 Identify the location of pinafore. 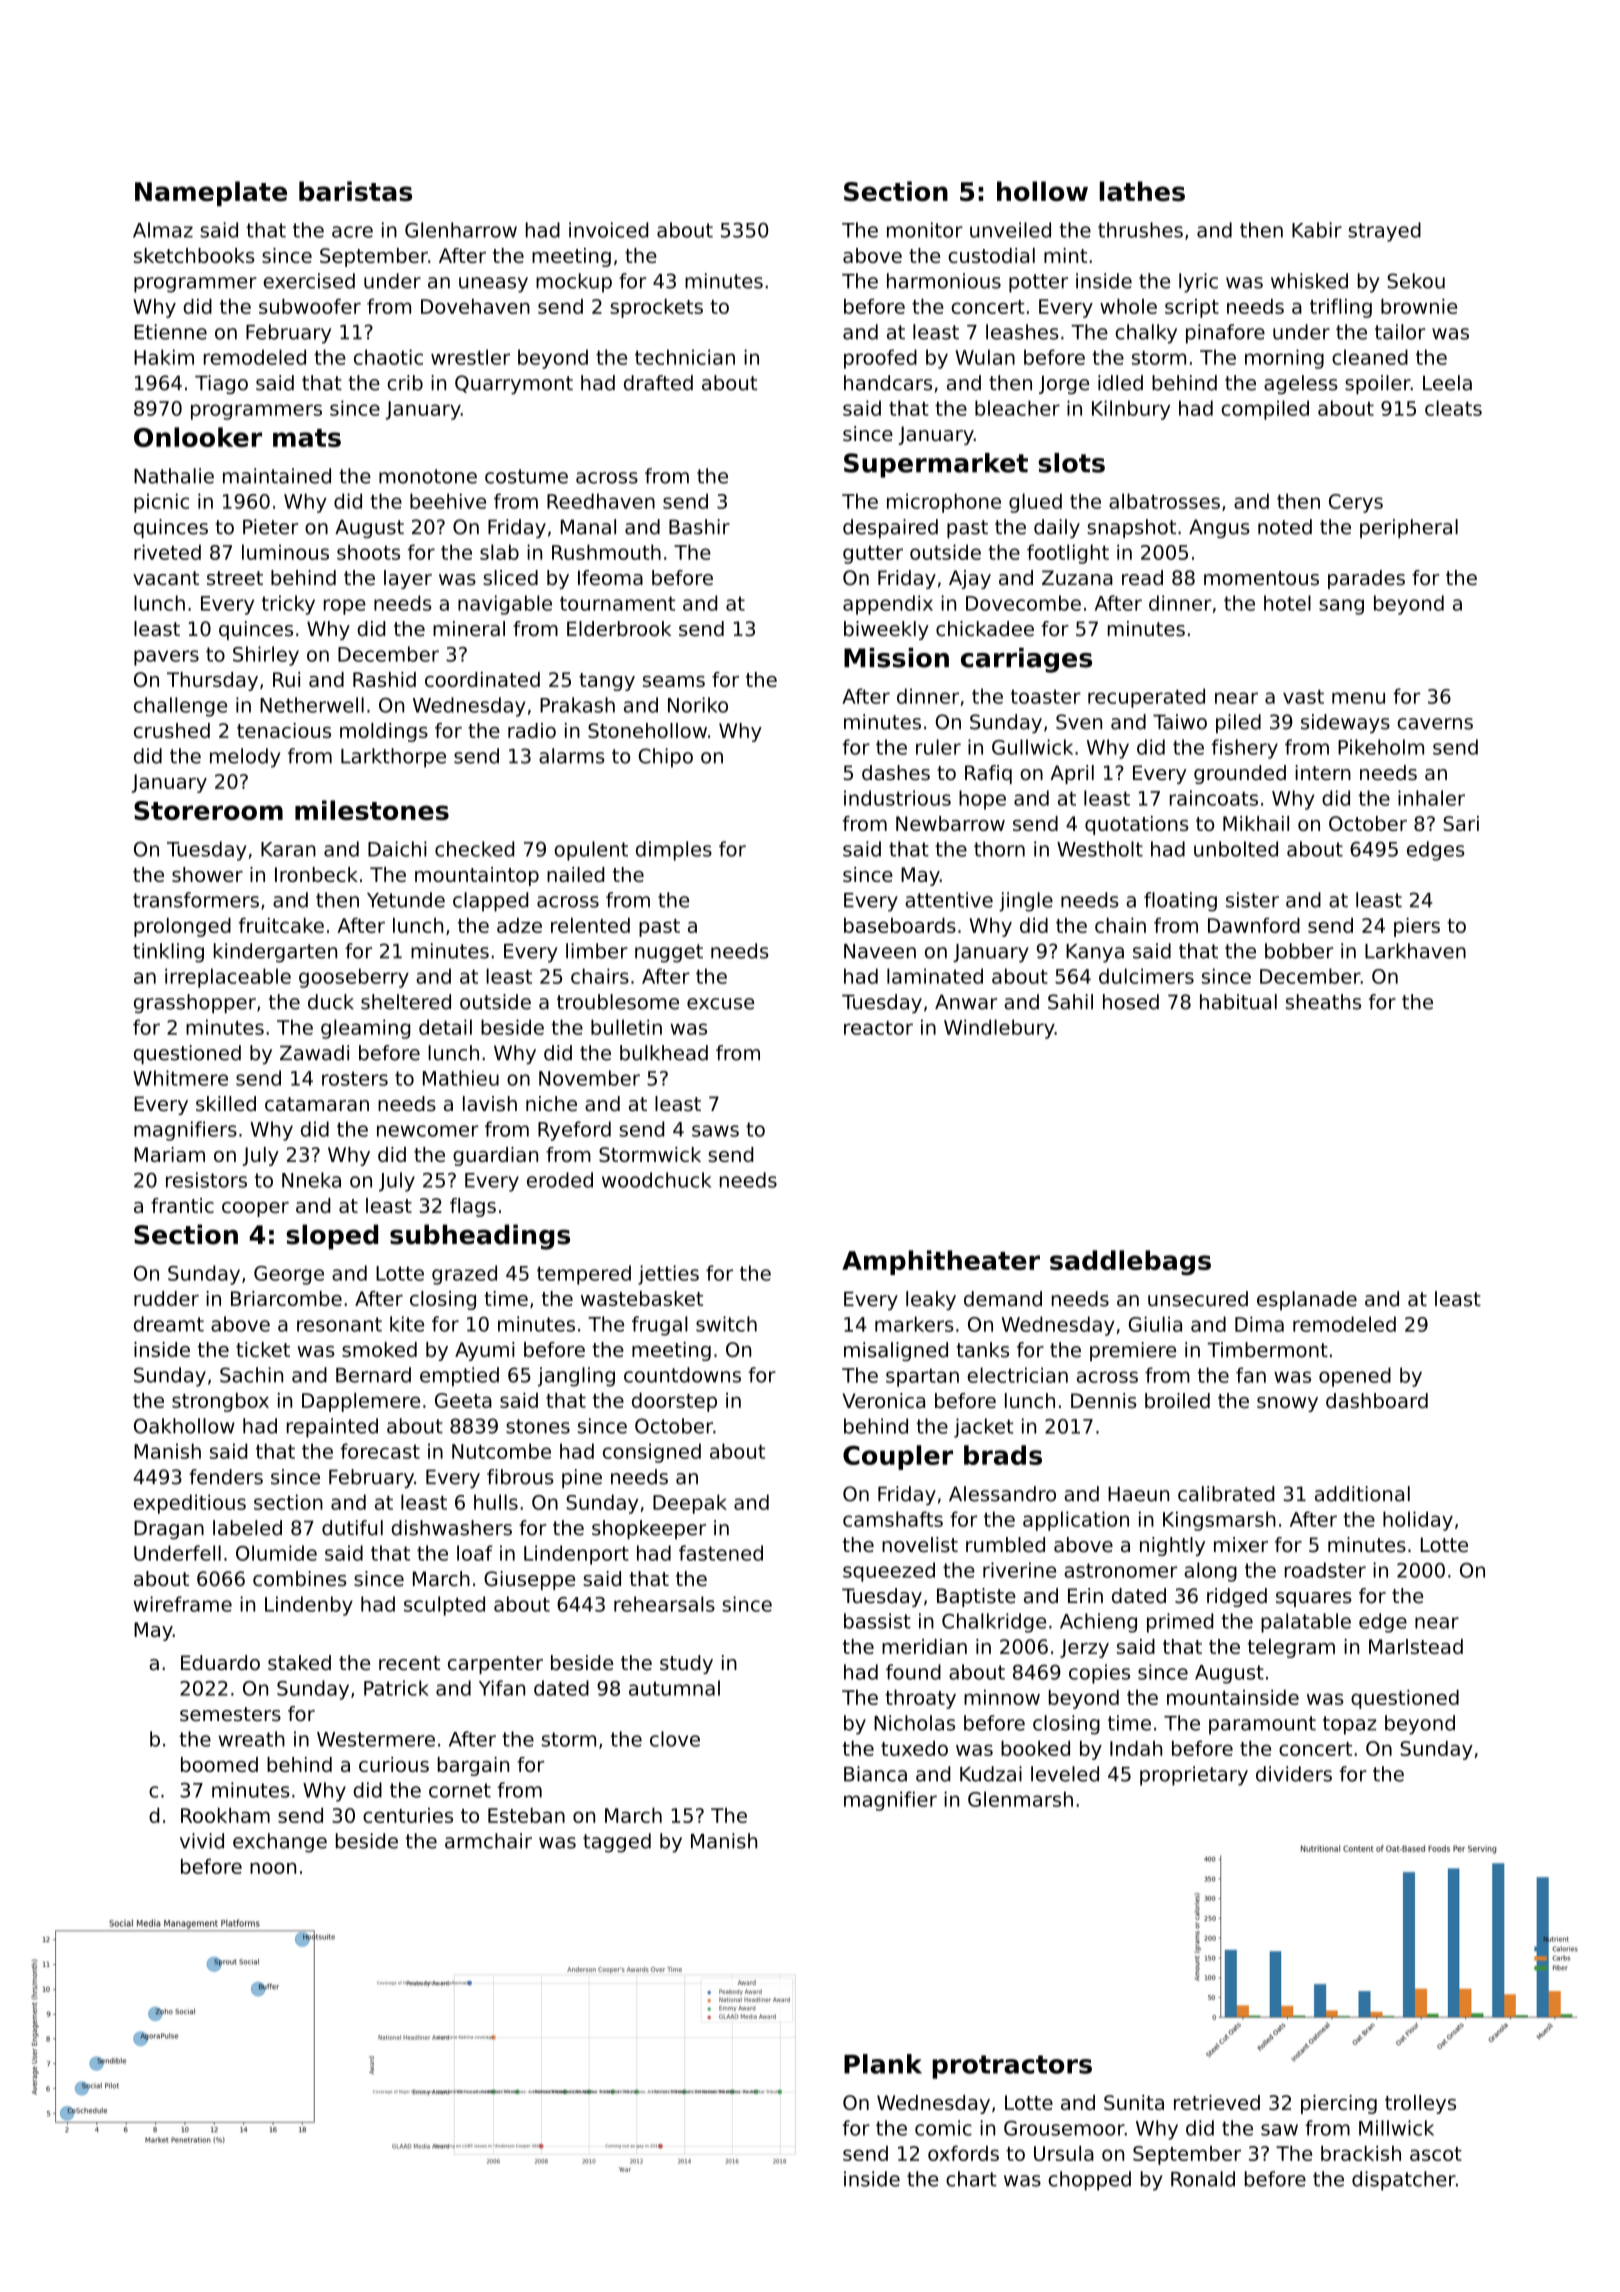
(1225, 334).
